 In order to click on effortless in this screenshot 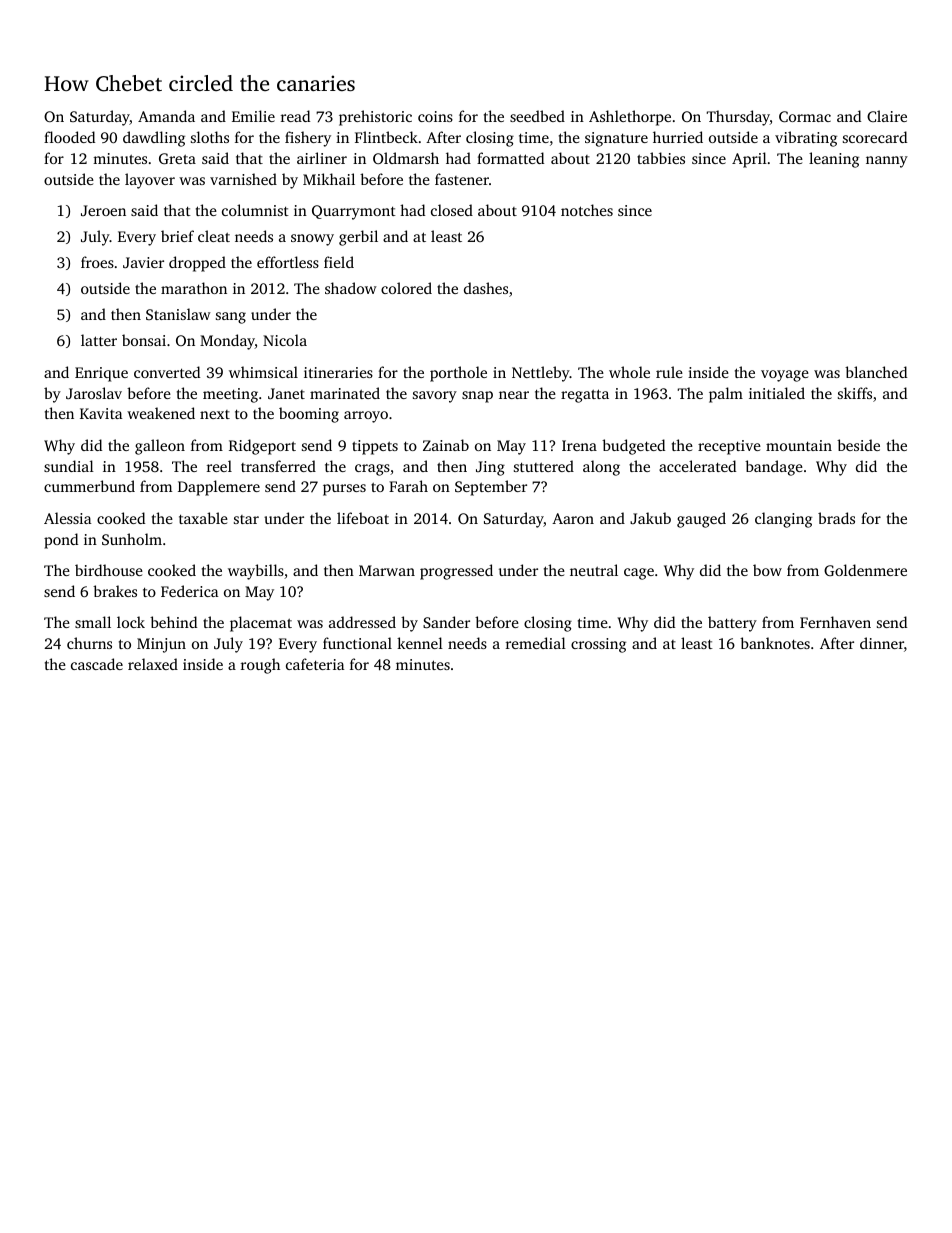, I will do `click(288, 262)`.
